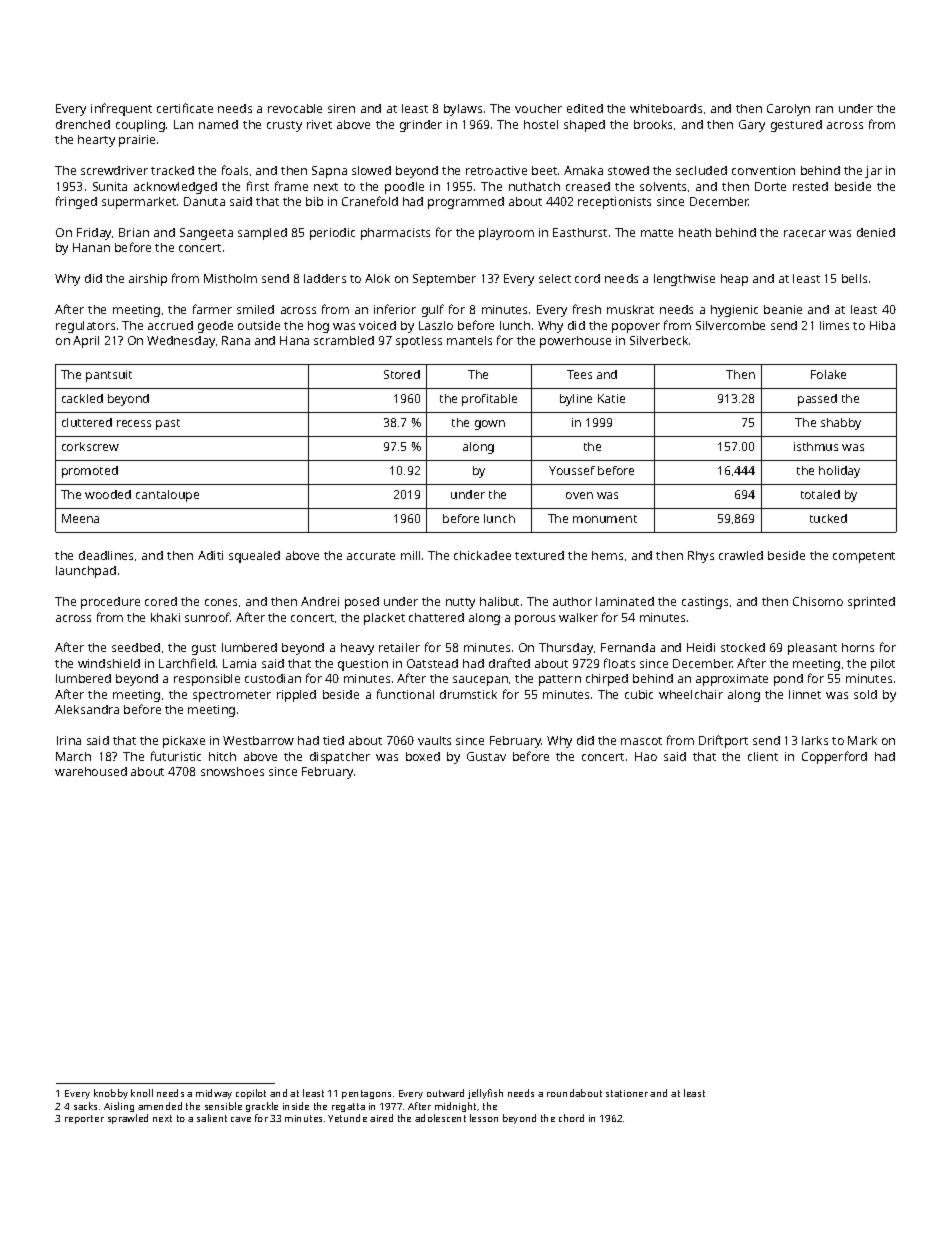 Image resolution: width=952 pixels, height=1233 pixels. I want to click on stationer, so click(627, 1093).
